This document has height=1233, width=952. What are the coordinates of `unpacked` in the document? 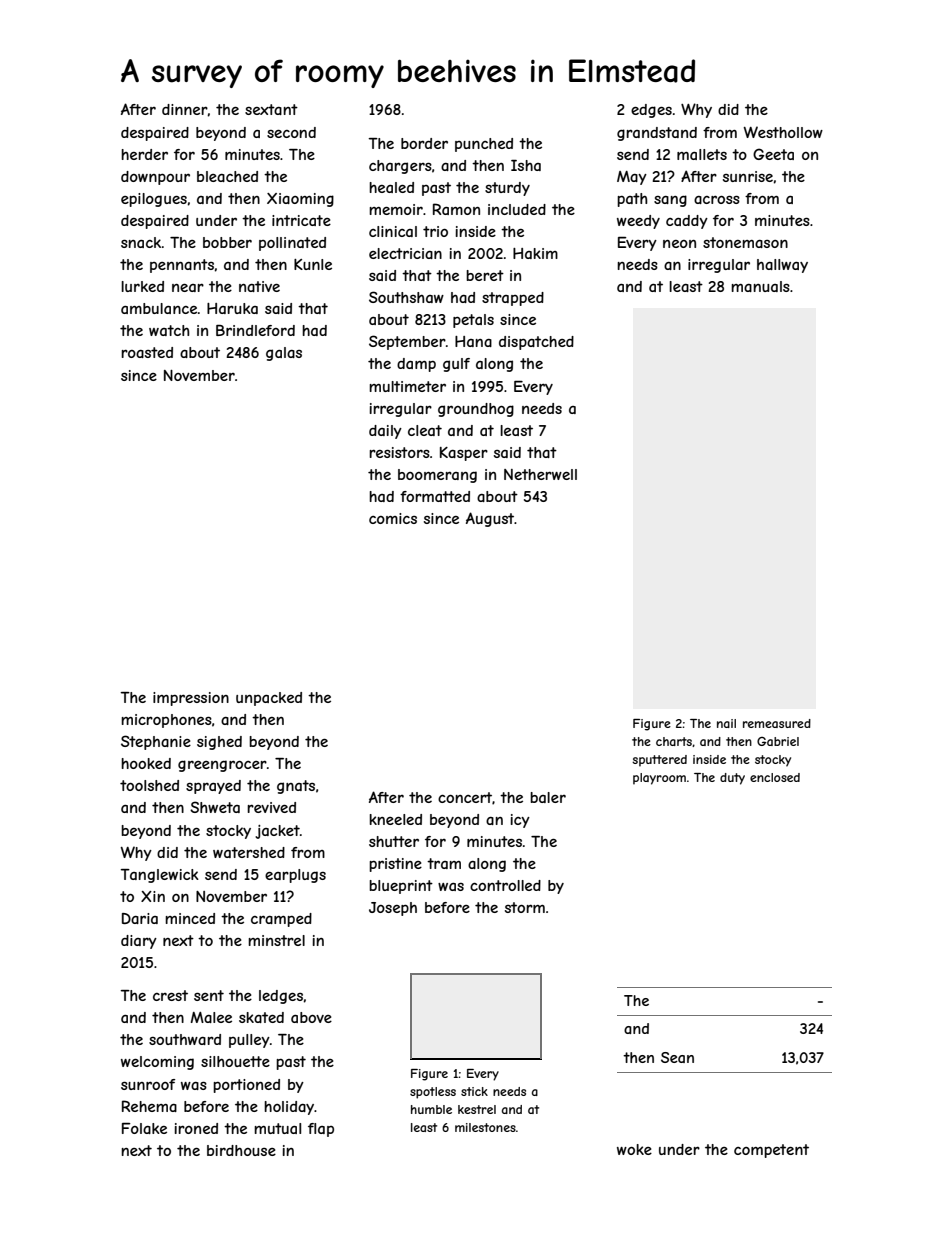 It's located at (269, 699).
